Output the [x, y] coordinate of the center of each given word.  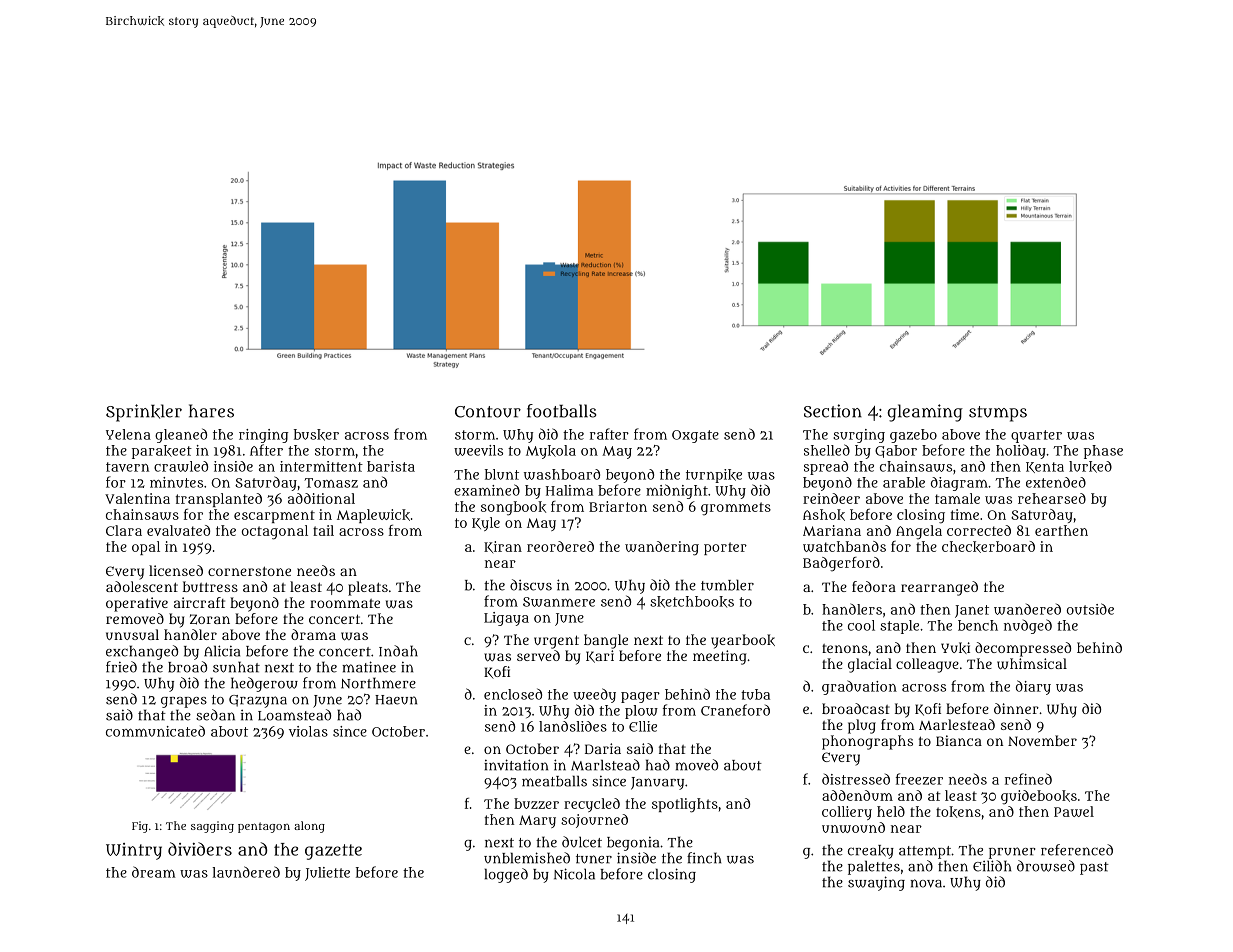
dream [154, 872]
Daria [603, 748]
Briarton [618, 506]
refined [1028, 779]
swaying [876, 883]
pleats [368, 588]
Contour [488, 412]
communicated [155, 731]
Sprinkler [144, 413]
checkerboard [988, 547]
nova [926, 883]
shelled [827, 450]
